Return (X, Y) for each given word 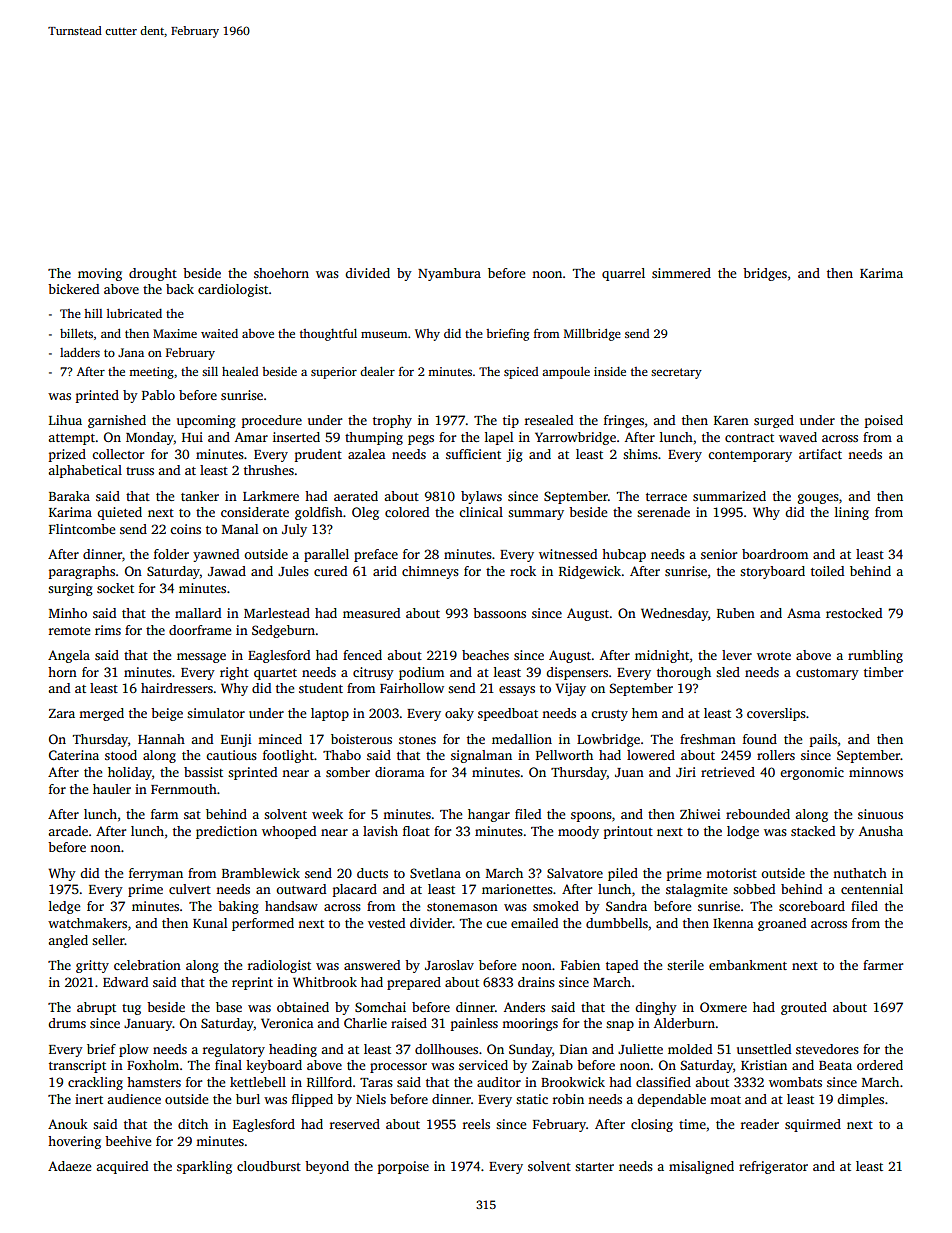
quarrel (623, 274)
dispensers (577, 673)
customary (827, 674)
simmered (681, 273)
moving (100, 274)
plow (134, 1050)
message (201, 658)
